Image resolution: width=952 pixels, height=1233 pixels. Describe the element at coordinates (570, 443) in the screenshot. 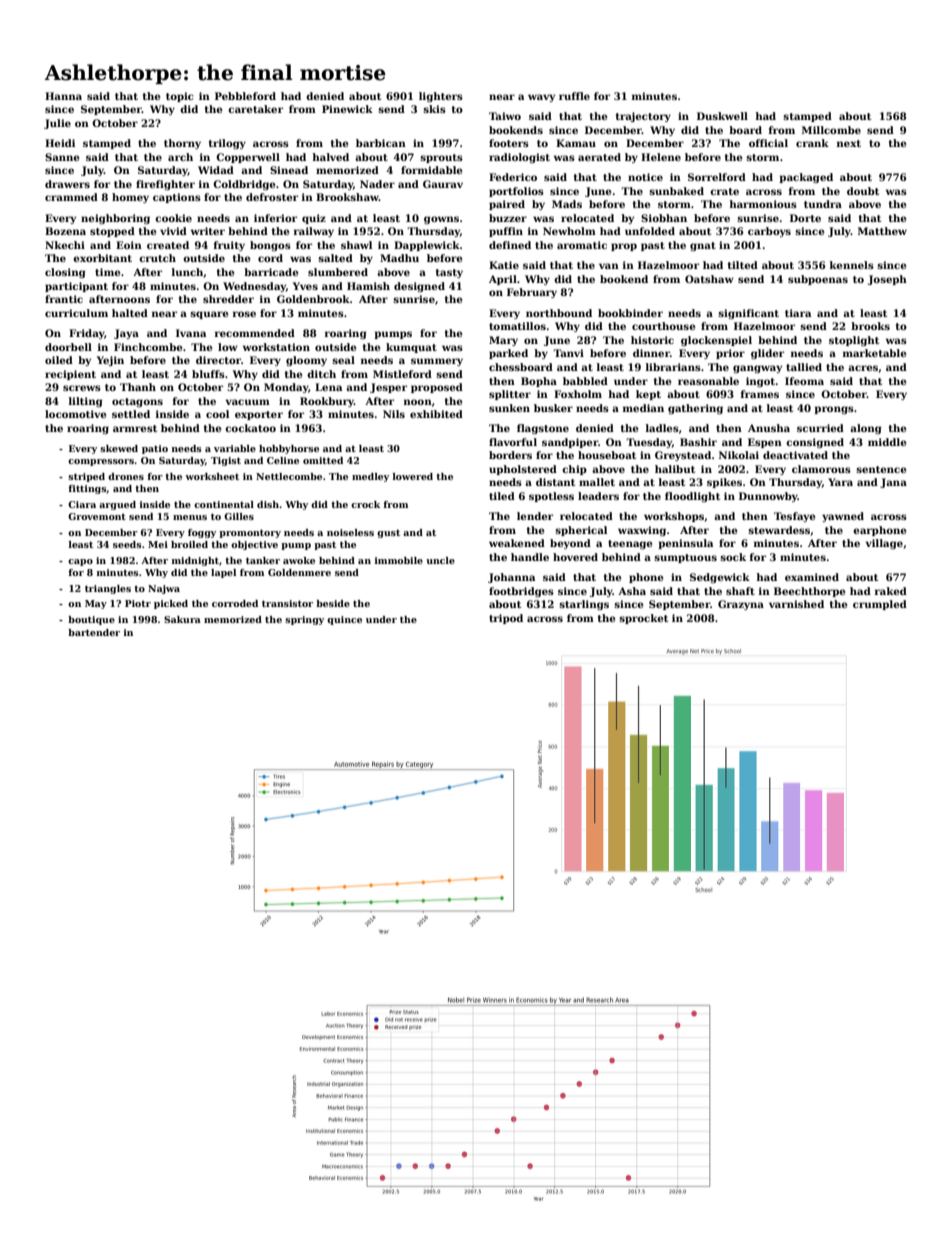

I see `sandpiper` at that location.
